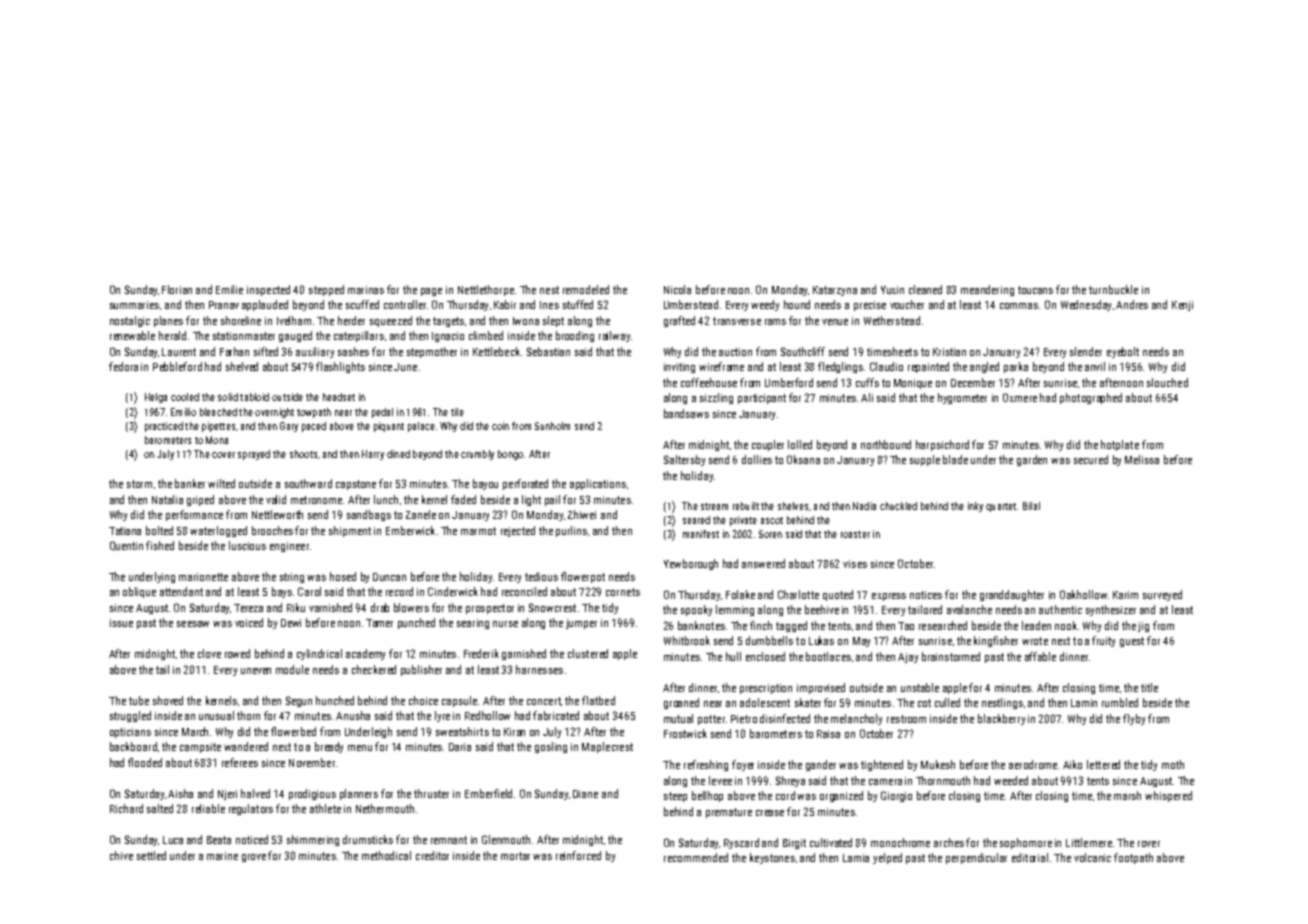 The height and width of the screenshot is (924, 1308). What do you see at coordinates (254, 858) in the screenshot?
I see `grove` at bounding box center [254, 858].
